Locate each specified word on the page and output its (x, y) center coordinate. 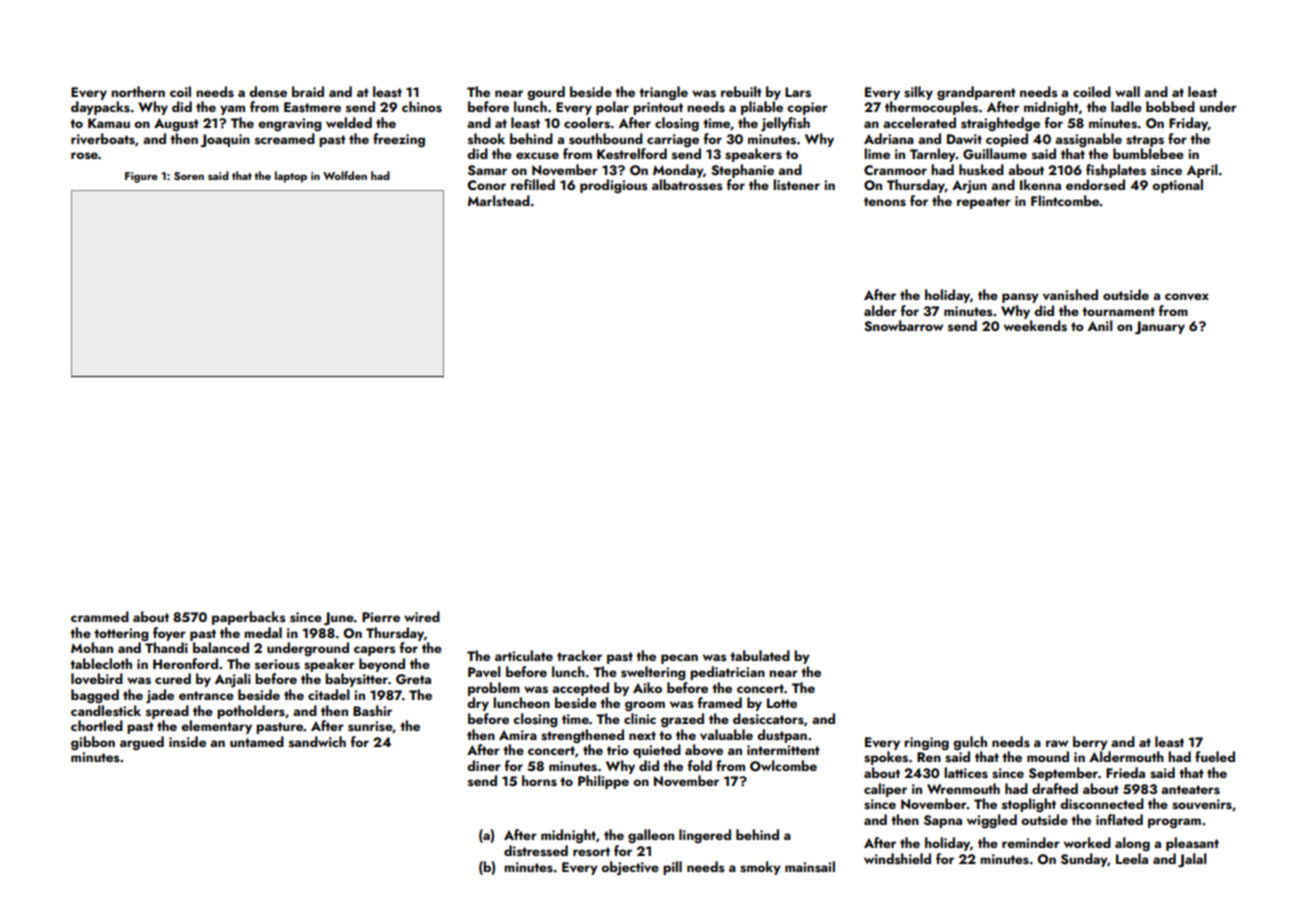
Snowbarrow (903, 326)
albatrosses (687, 185)
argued (142, 743)
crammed (100, 616)
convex (1187, 297)
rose (84, 156)
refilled (533, 184)
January (1160, 327)
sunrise (370, 727)
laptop (291, 177)
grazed (682, 720)
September (1063, 774)
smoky (760, 868)
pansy (1020, 298)
